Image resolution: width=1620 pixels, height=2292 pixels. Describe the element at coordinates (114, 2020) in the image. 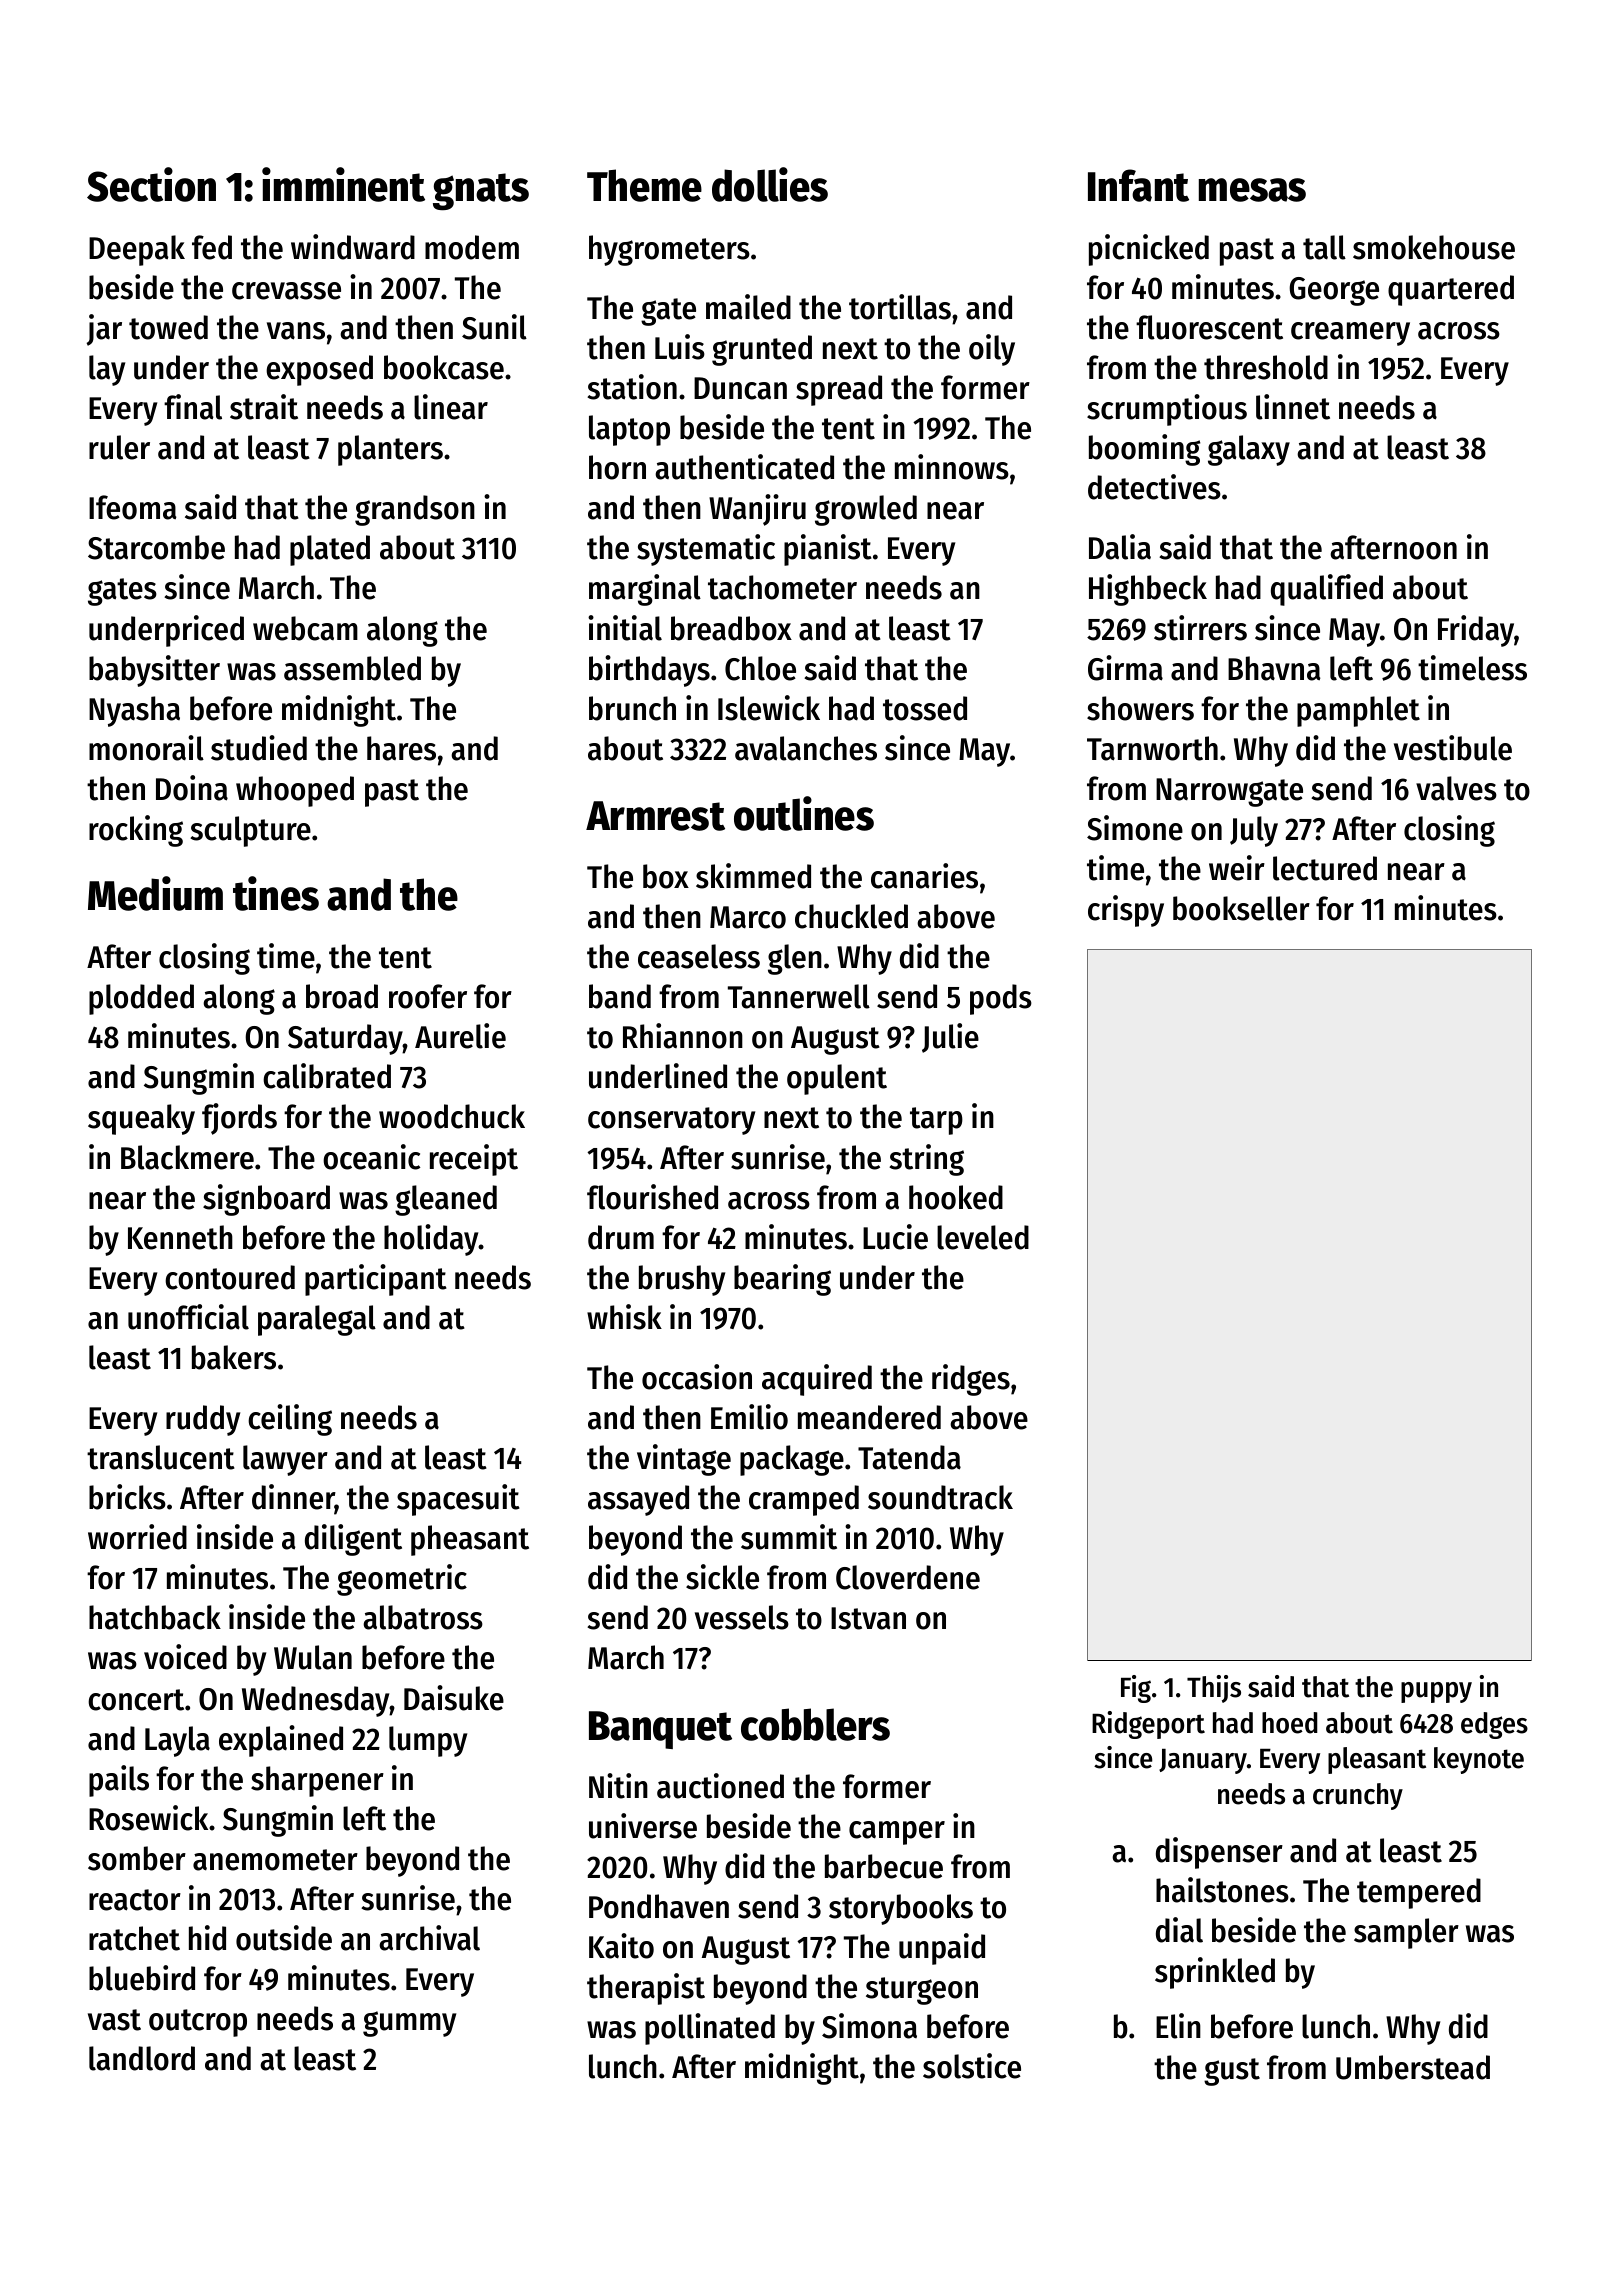

I see `vast` at that location.
